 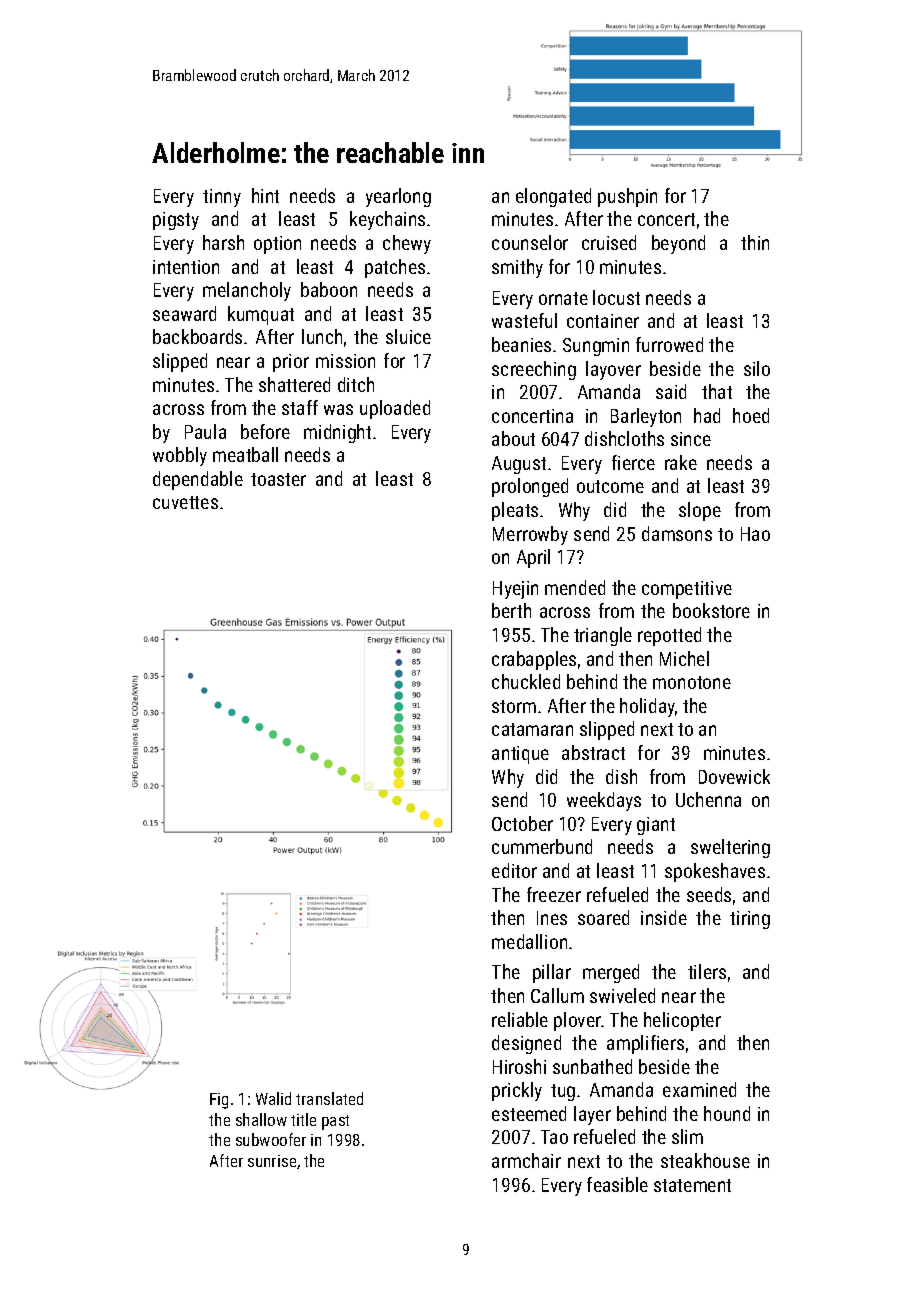 What do you see at coordinates (707, 971) in the screenshot?
I see `tilers` at bounding box center [707, 971].
